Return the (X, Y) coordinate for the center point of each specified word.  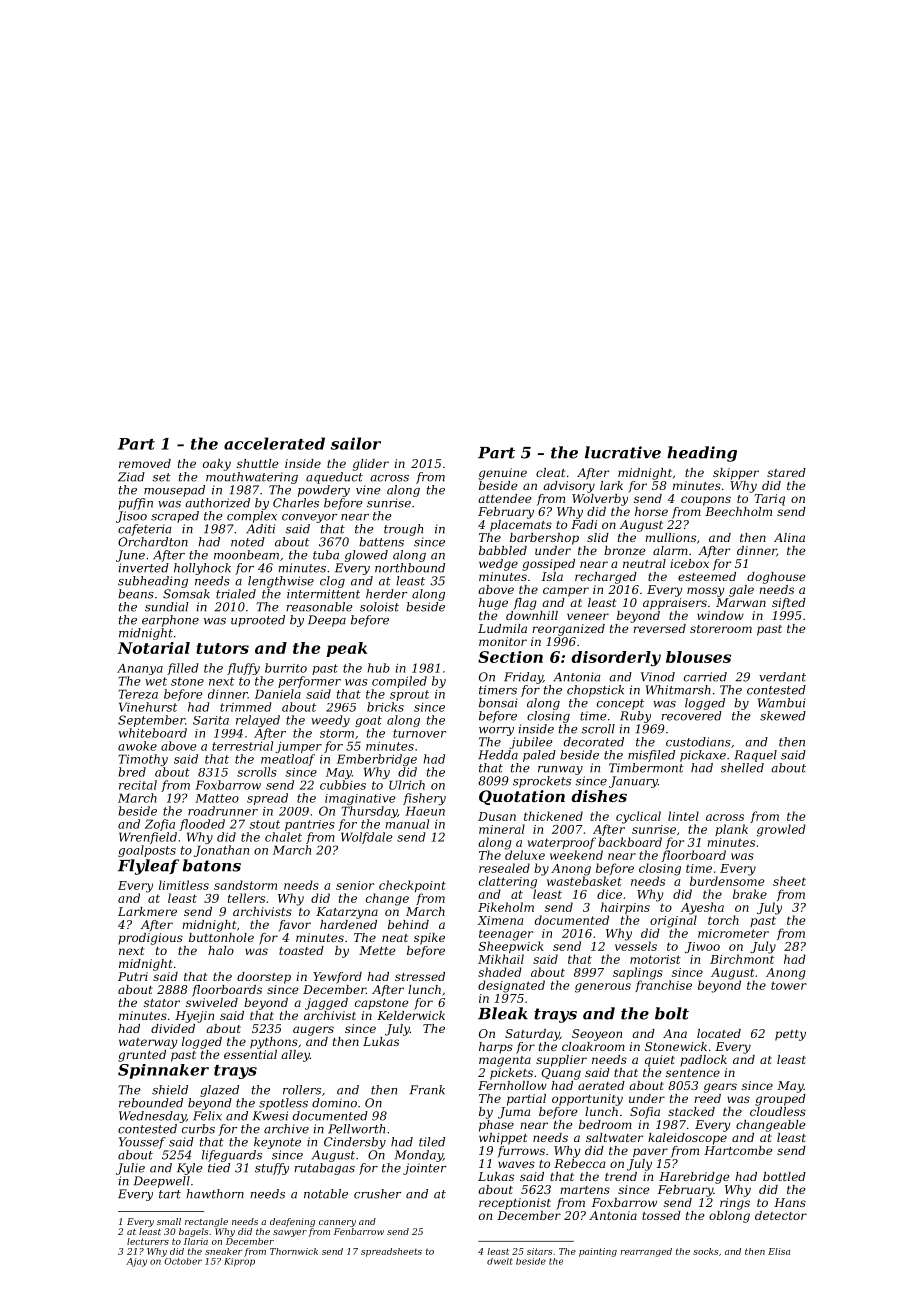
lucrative (623, 452)
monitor (503, 641)
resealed (504, 868)
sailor (356, 443)
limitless (184, 885)
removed (145, 463)
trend (621, 1176)
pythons (274, 1043)
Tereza (138, 694)
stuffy (272, 1169)
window (720, 615)
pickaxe (703, 756)
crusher (377, 1194)
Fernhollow (512, 1085)
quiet (660, 1061)
